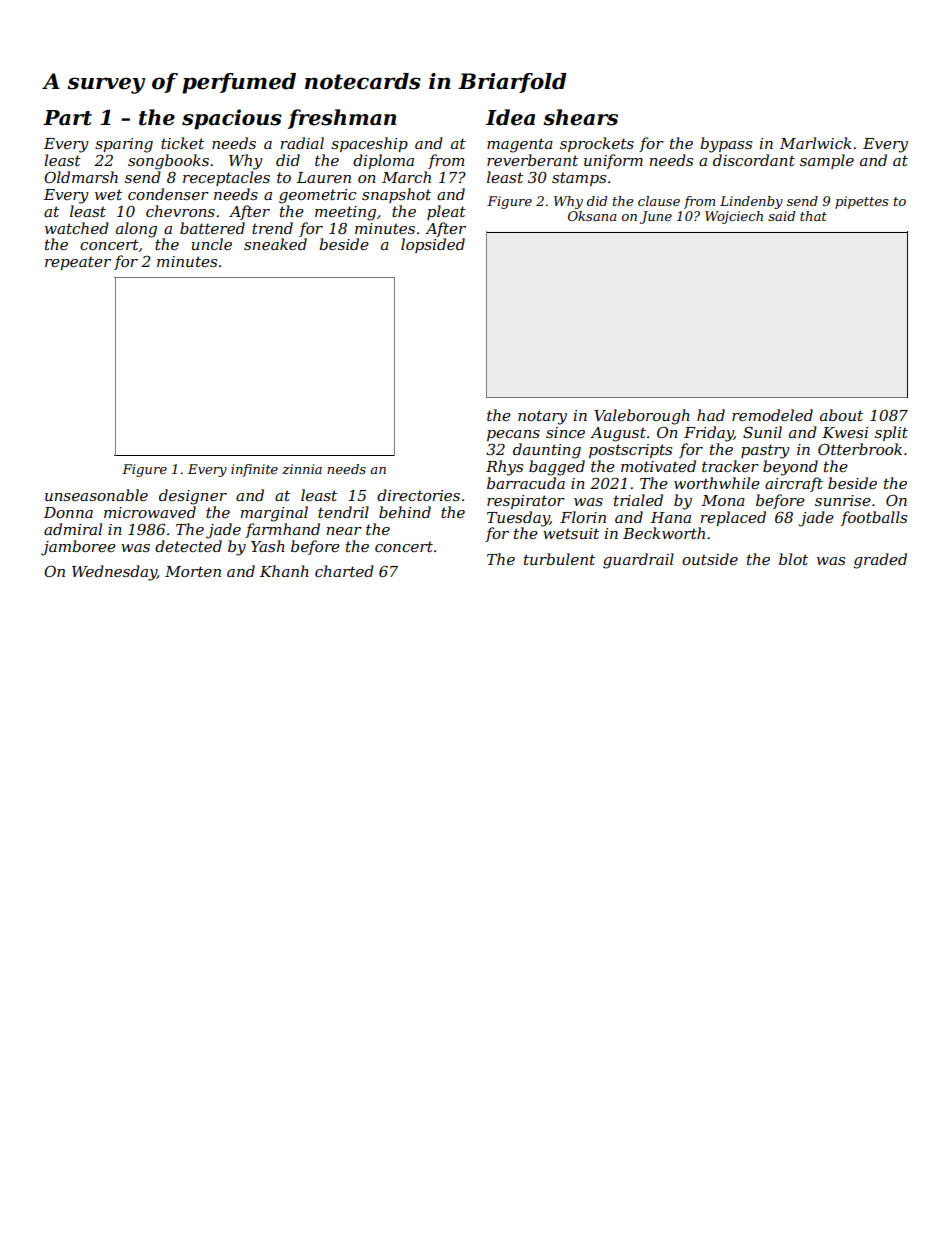 The height and width of the document is (1233, 952). What do you see at coordinates (580, 117) in the document?
I see `shears` at bounding box center [580, 117].
